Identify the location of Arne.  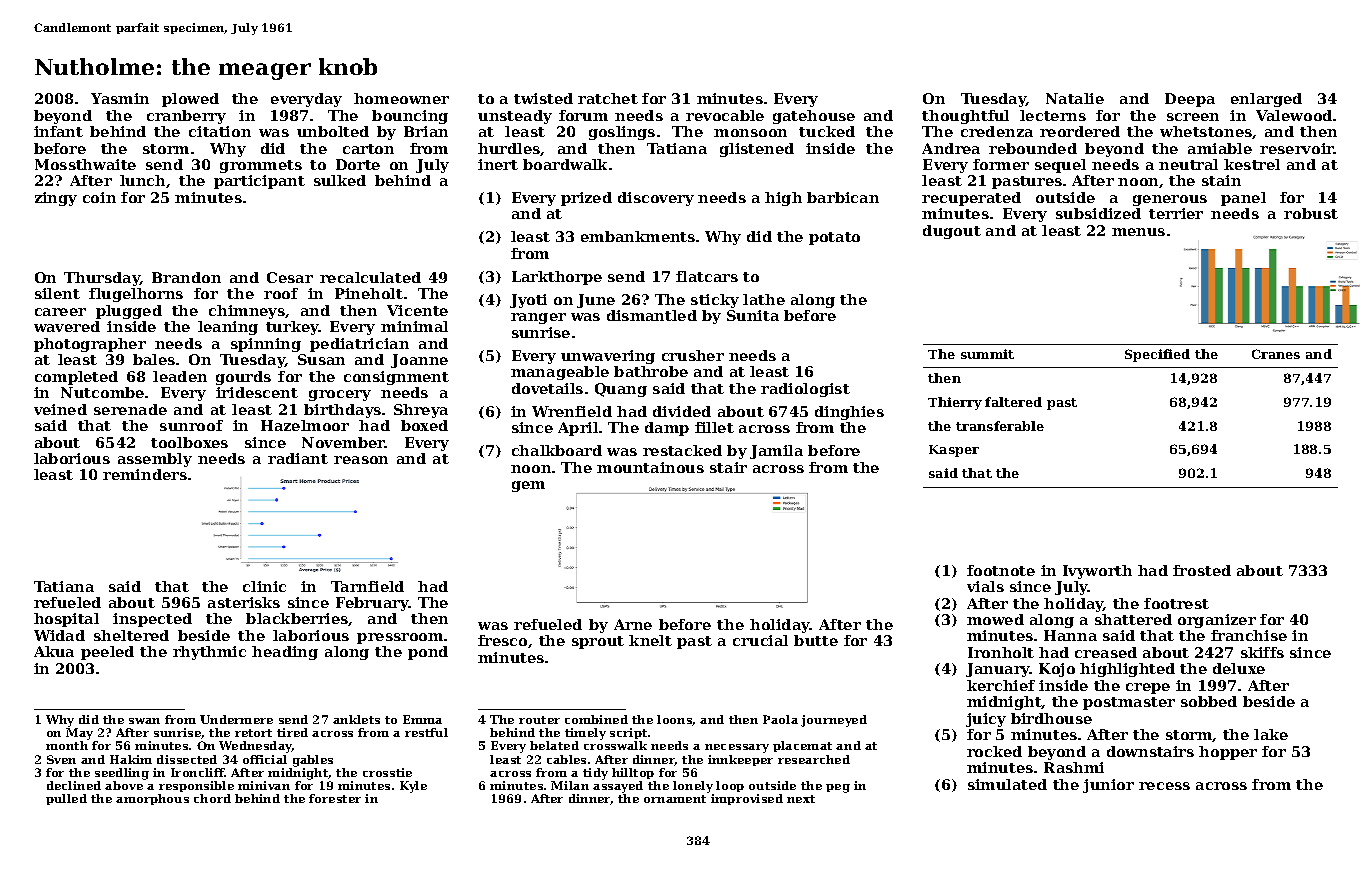
(633, 624).
